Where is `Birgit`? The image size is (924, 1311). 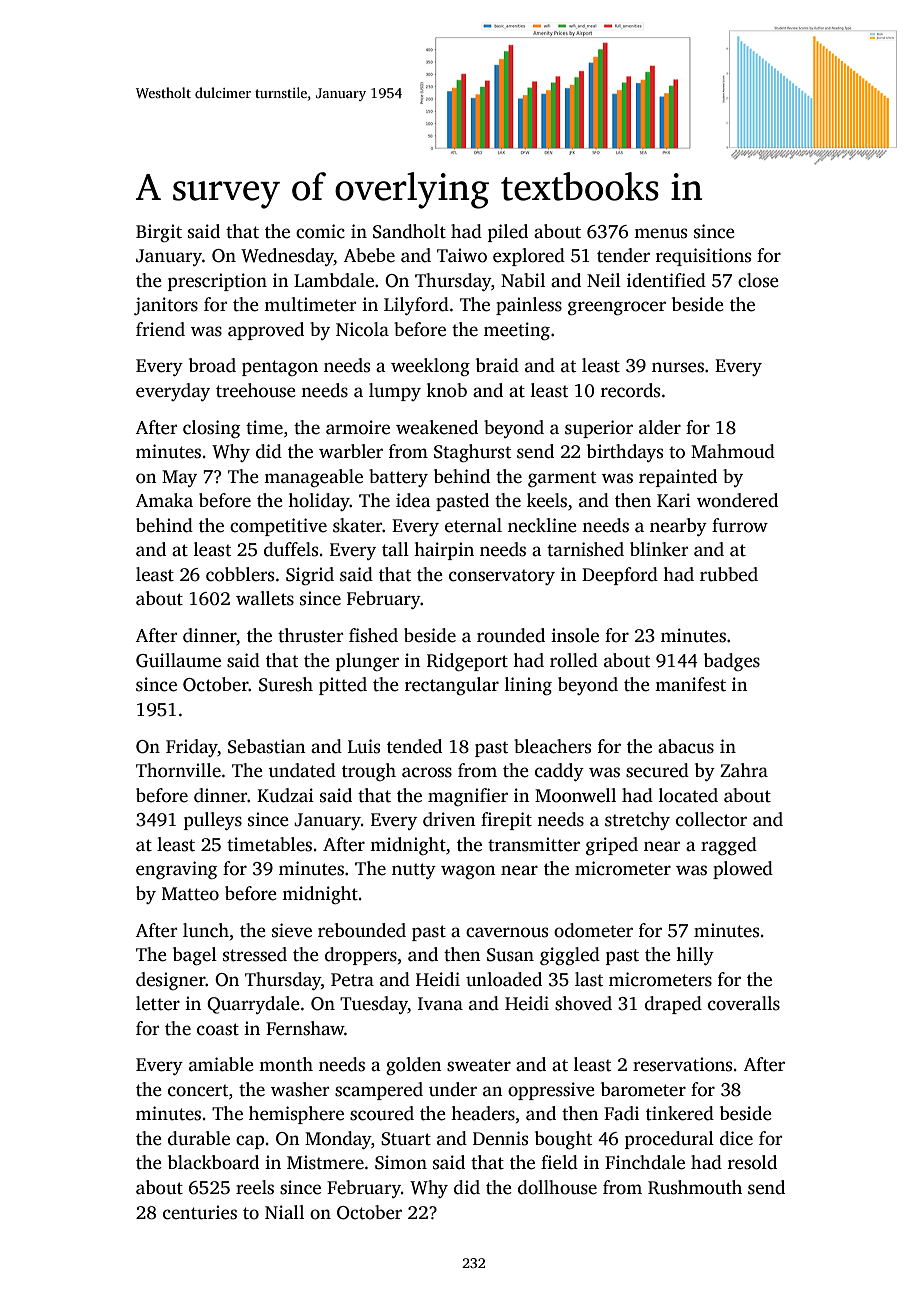
Birgit is located at coordinates (159, 233).
